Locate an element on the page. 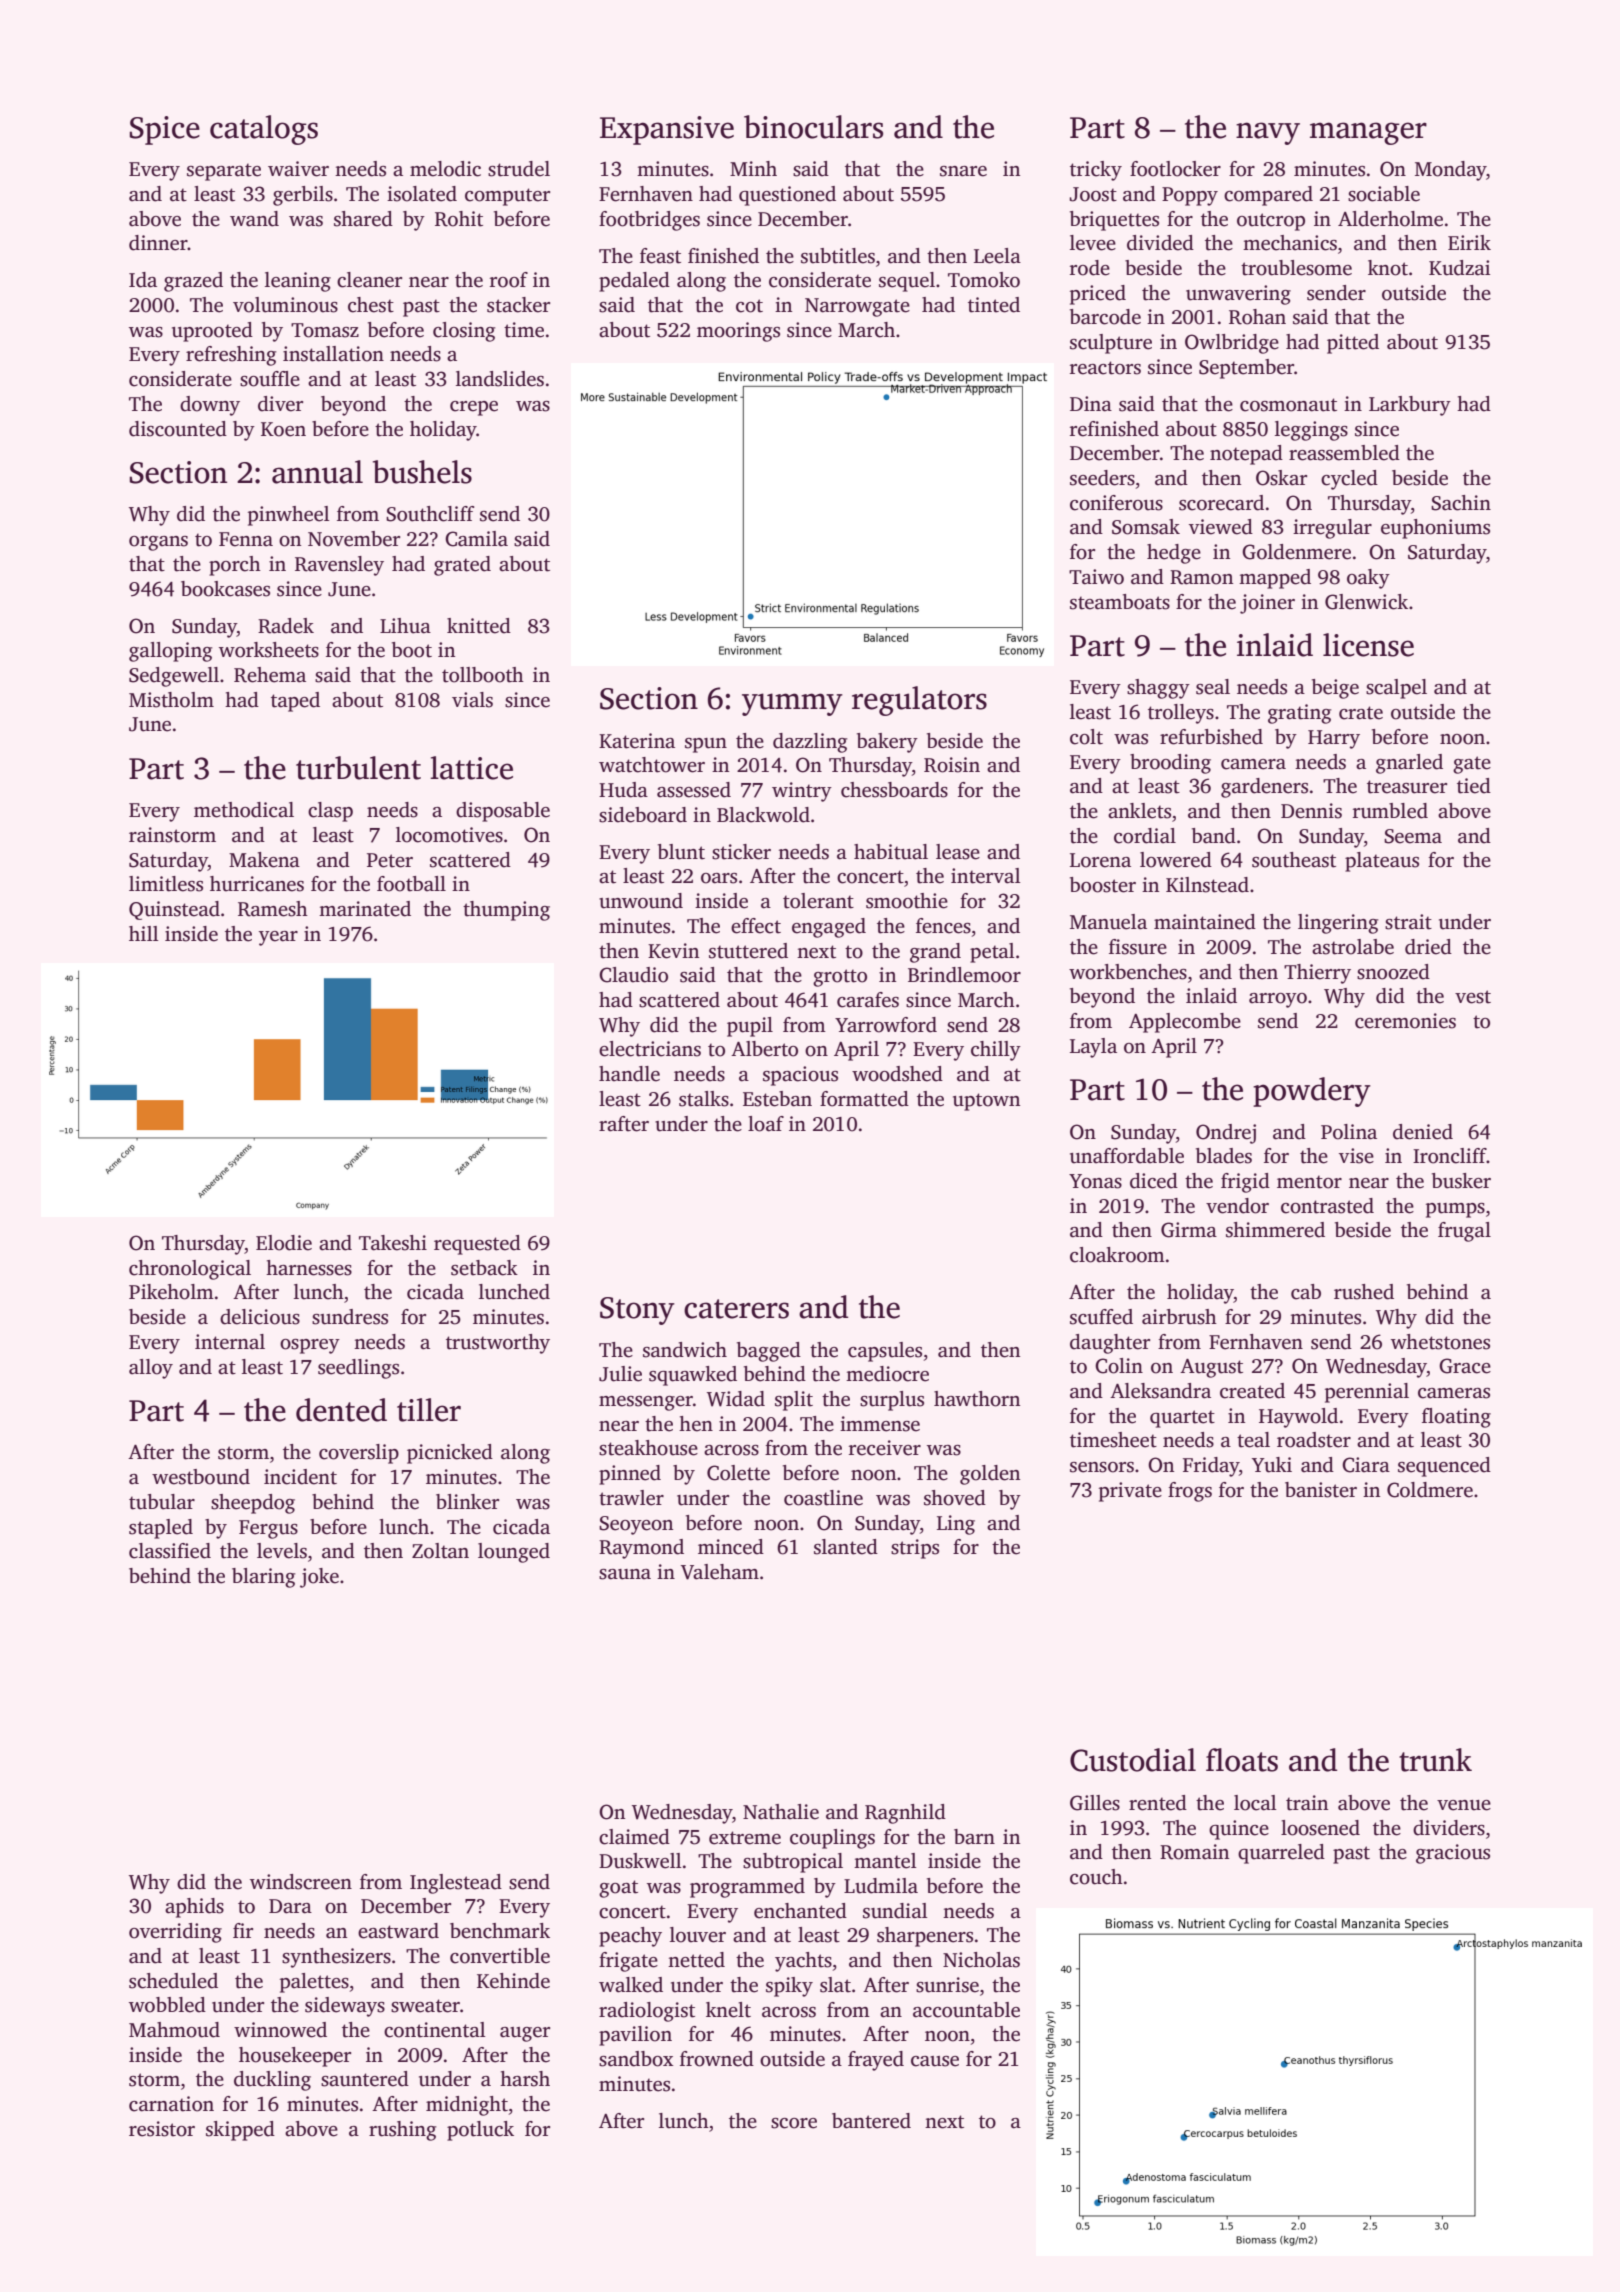 The width and height of the document is (1620, 2292). moorings is located at coordinates (738, 332).
